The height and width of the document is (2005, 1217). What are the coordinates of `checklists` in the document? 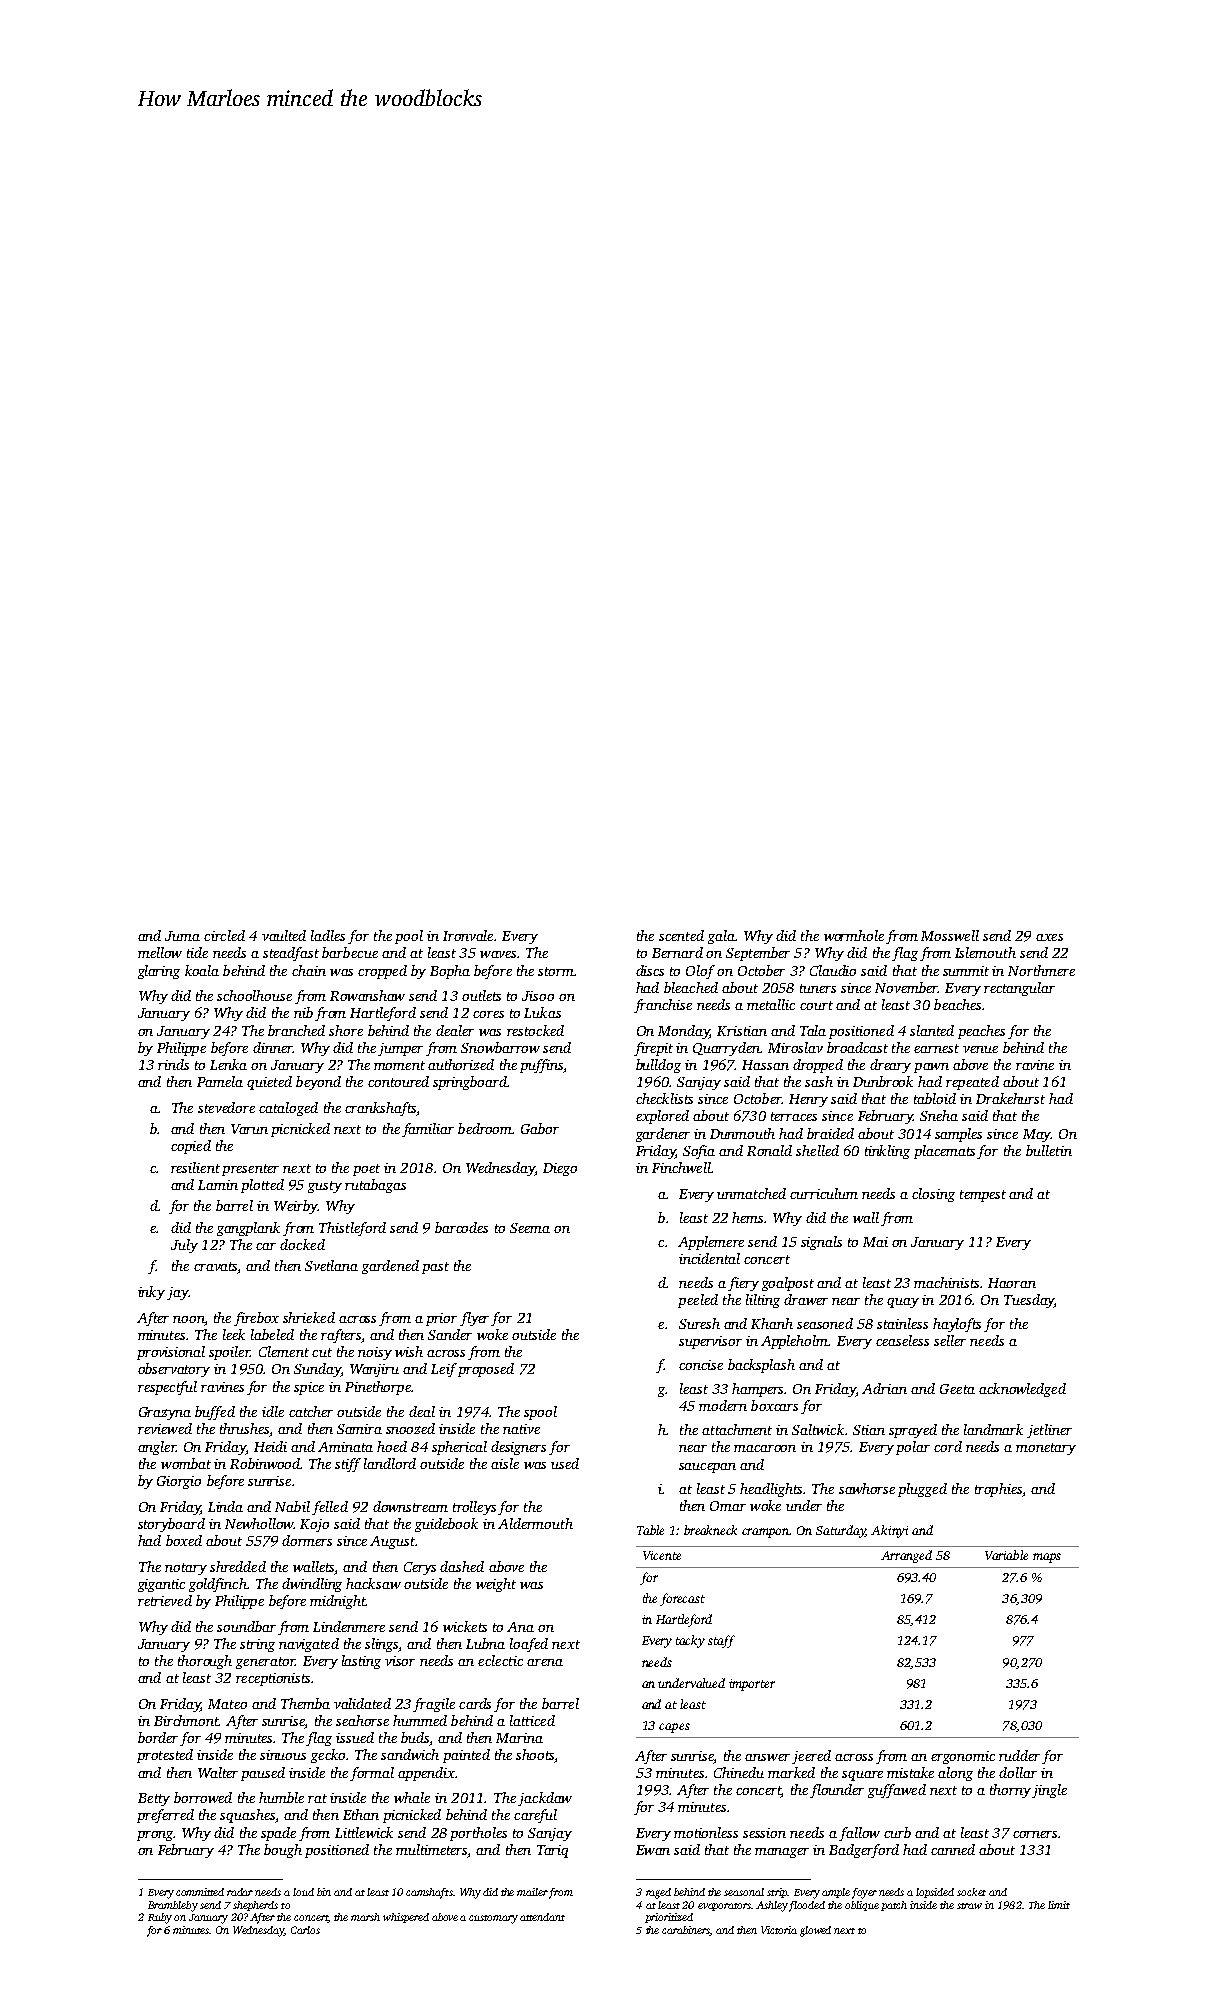 It's located at (664, 1098).
